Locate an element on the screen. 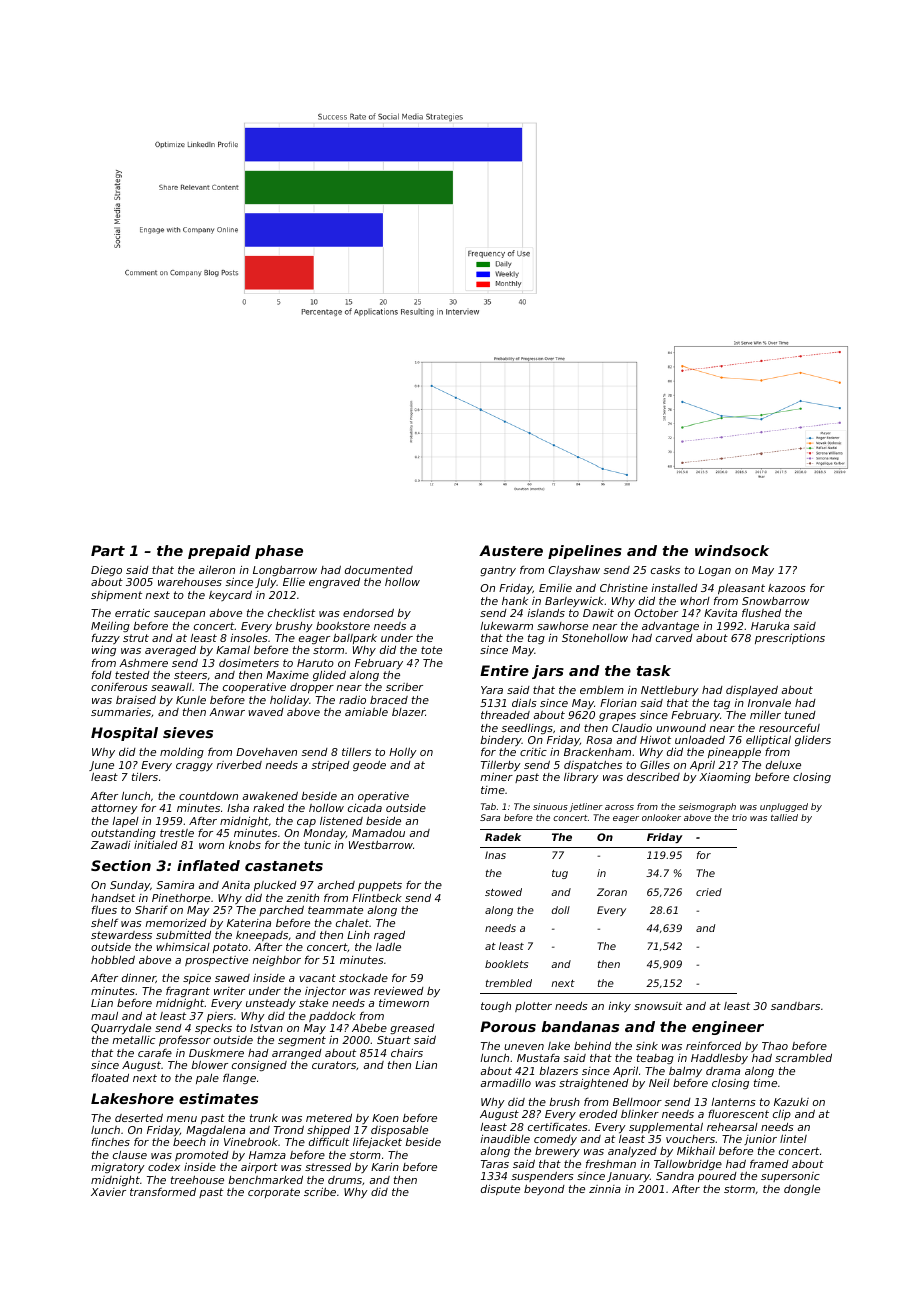  brewery is located at coordinates (557, 1152).
